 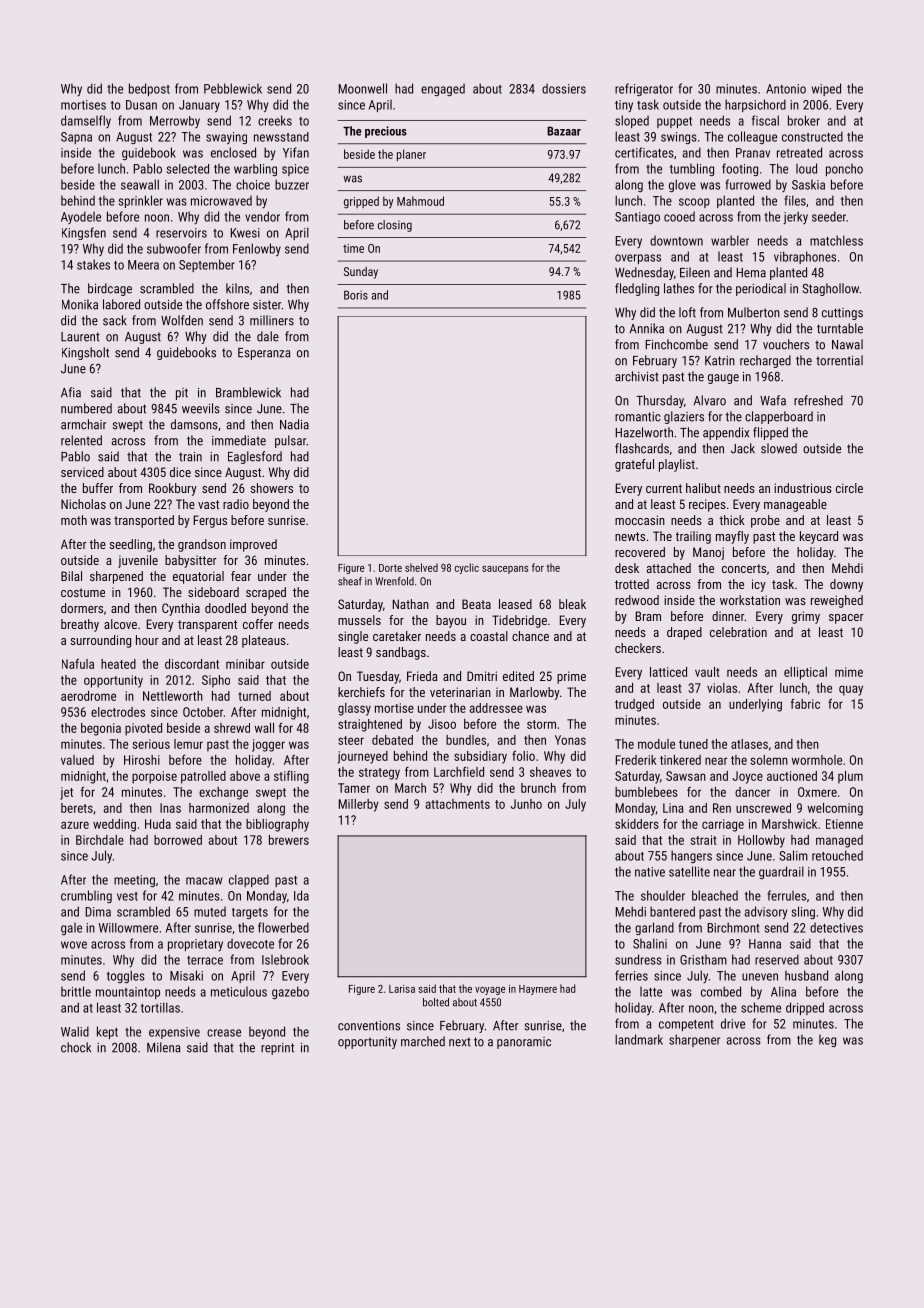 What do you see at coordinates (827, 1040) in the screenshot?
I see `keg` at bounding box center [827, 1040].
